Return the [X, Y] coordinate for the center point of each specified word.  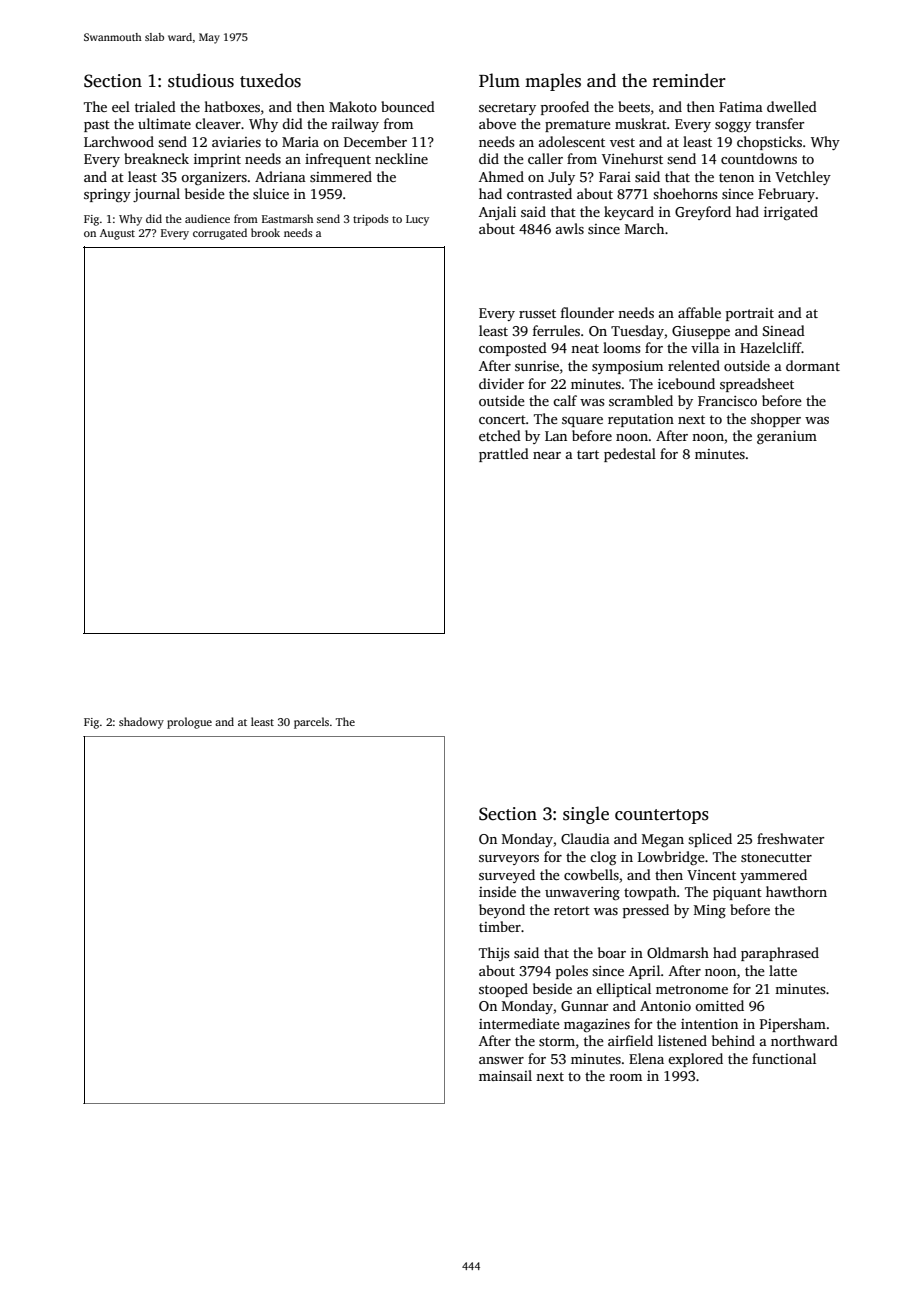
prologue [189, 723]
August [117, 234]
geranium [787, 437]
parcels [311, 723]
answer [501, 1060]
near [547, 455]
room [626, 1077]
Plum [499, 80]
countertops [662, 816]
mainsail [505, 1075]
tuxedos [270, 80]
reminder [689, 80]
